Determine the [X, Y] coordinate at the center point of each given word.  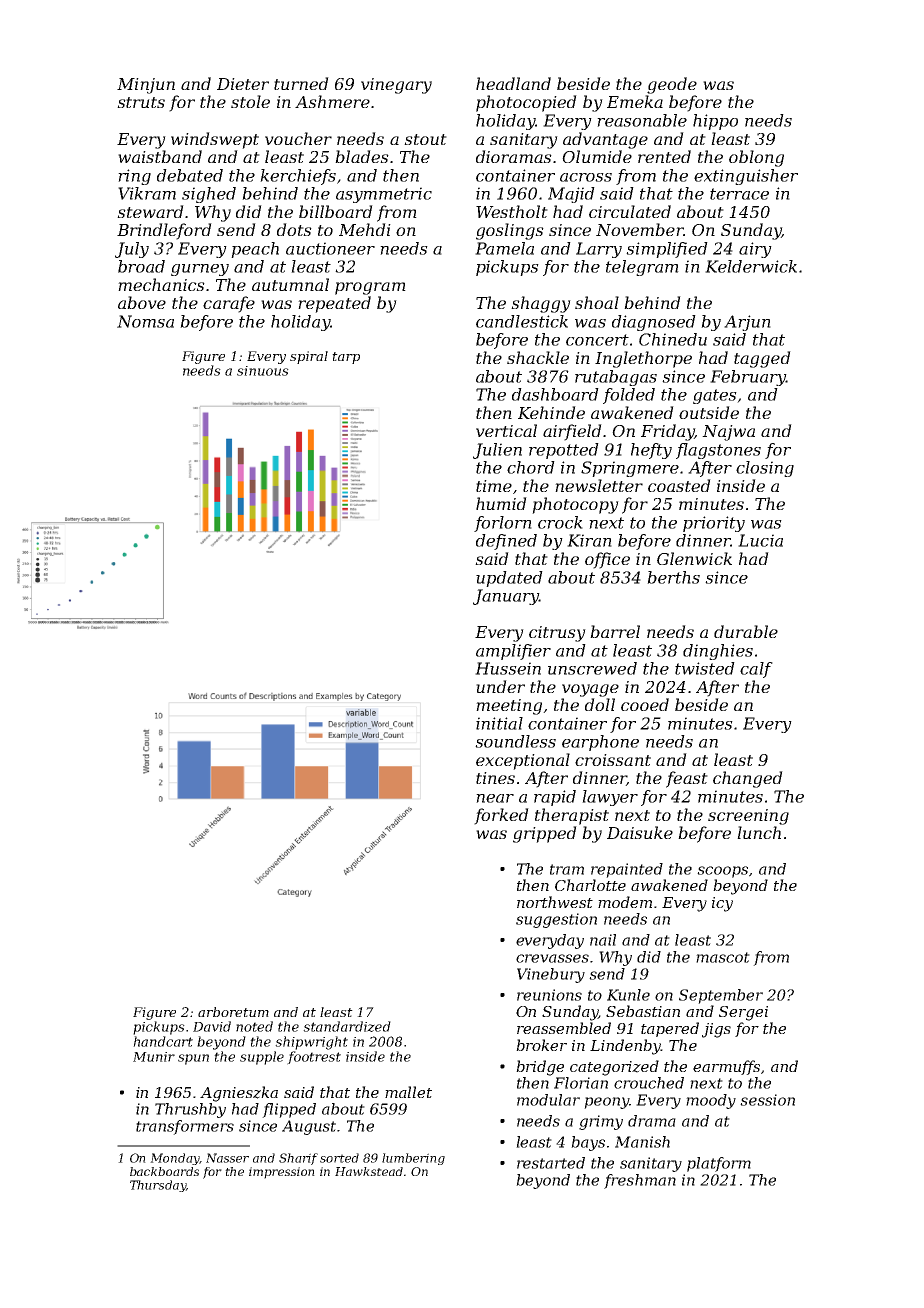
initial [499, 723]
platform [719, 1164]
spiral [309, 357]
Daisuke [640, 832]
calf [756, 670]
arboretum [233, 1012]
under [500, 686]
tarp [346, 358]
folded [629, 396]
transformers [185, 1127]
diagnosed [654, 323]
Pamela [504, 248]
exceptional [523, 761]
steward [150, 211]
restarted [551, 1163]
